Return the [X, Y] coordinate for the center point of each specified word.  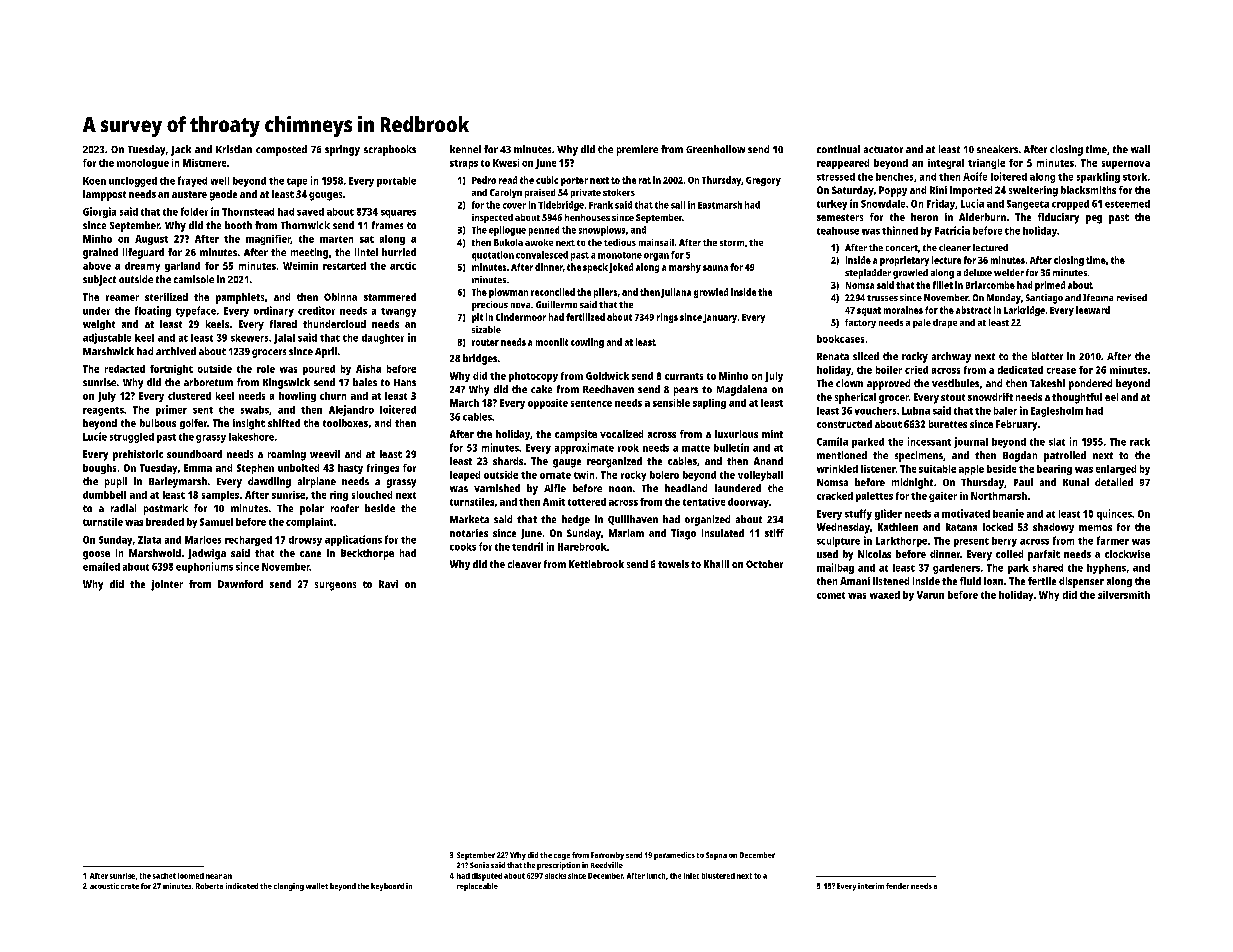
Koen [94, 181]
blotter [1047, 356]
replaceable [477, 887]
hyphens [1106, 569]
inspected [492, 218]
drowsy [305, 541]
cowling [587, 343]
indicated [242, 886]
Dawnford [240, 584]
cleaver [524, 564]
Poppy [893, 191]
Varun [930, 595]
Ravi [388, 584]
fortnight [171, 370]
